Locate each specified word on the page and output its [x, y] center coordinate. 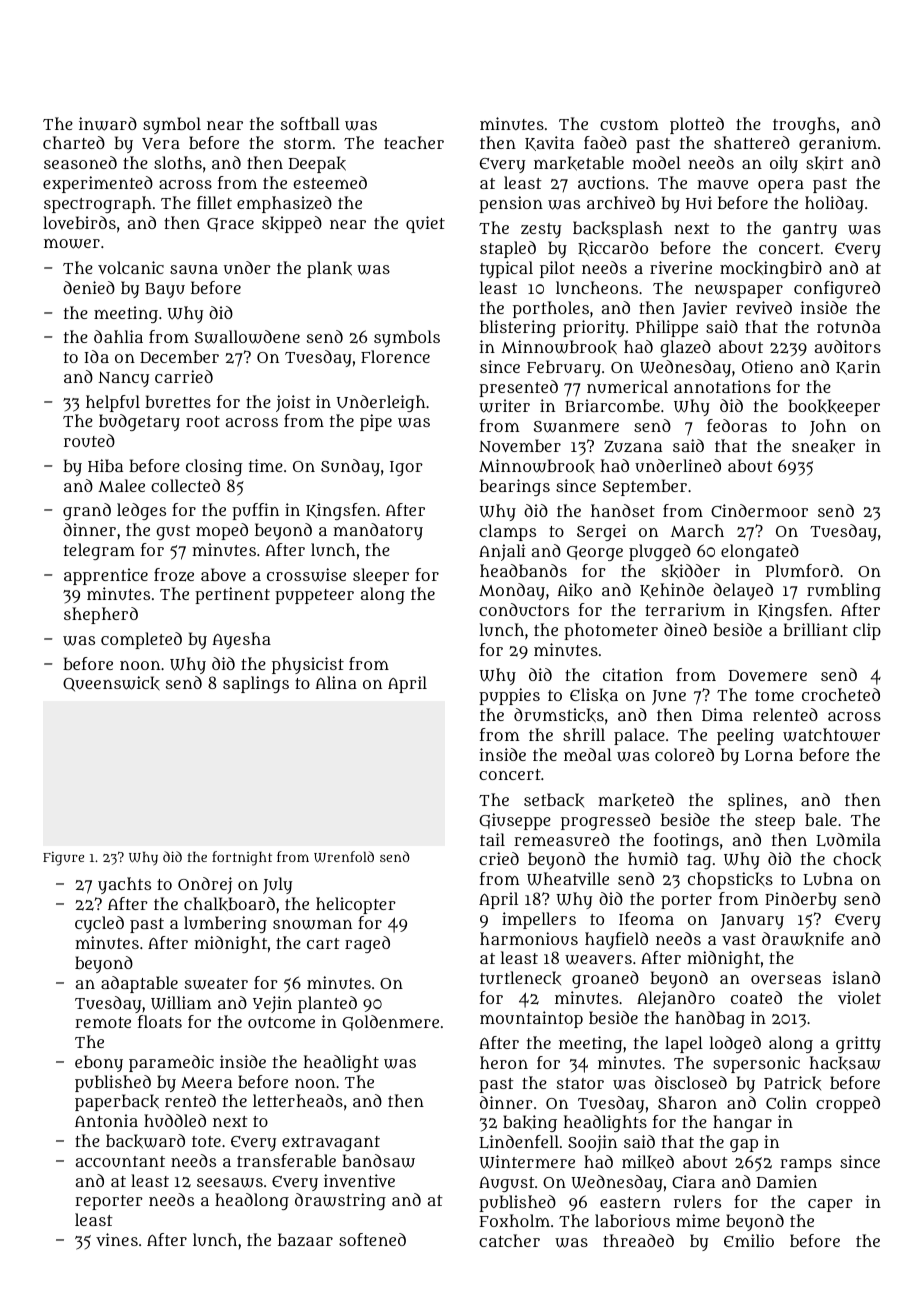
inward [108, 124]
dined [685, 629]
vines [117, 1239]
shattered [752, 142]
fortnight [242, 858]
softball [310, 123]
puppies [509, 696]
